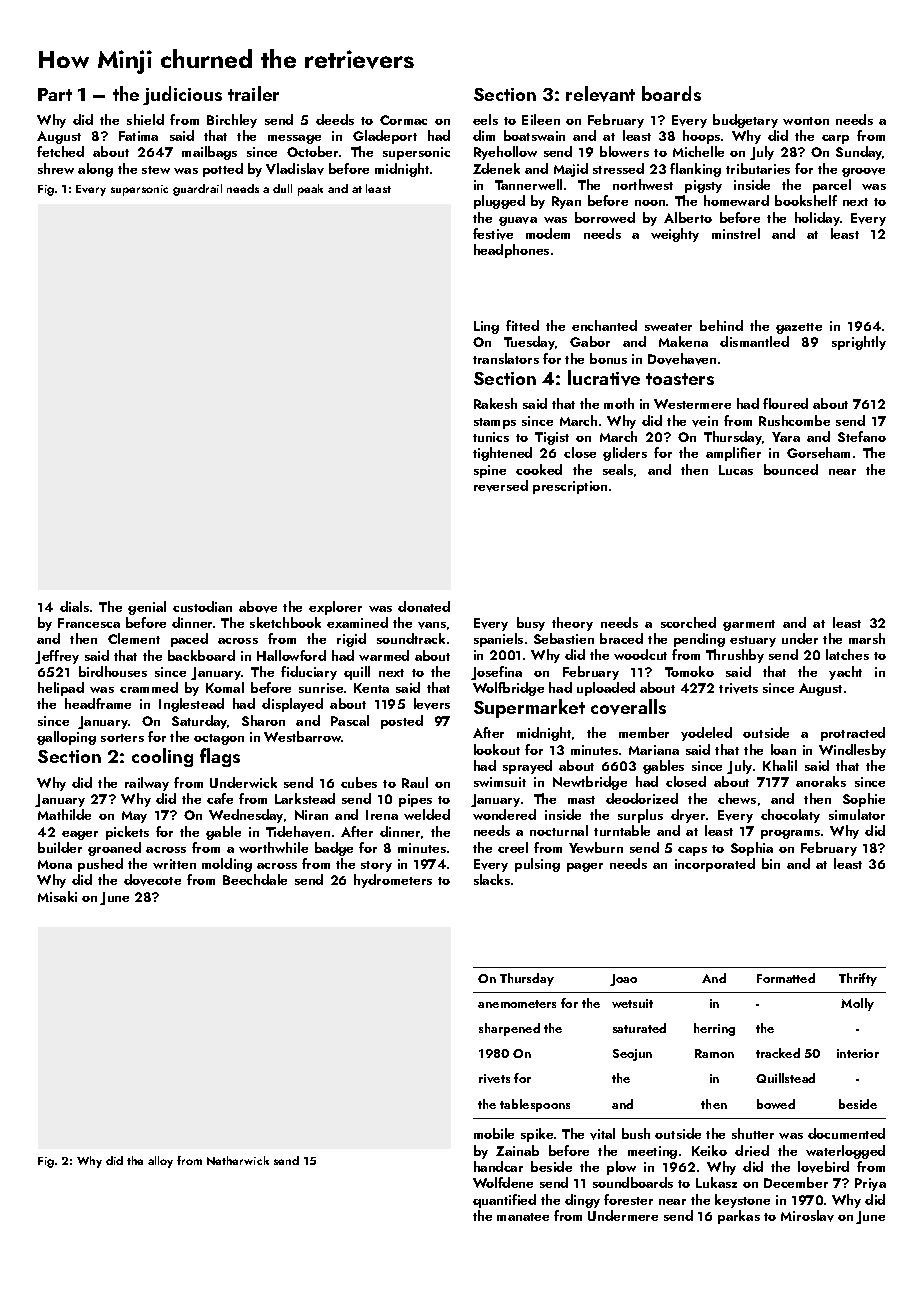 This page has height=1308, width=924. Describe the element at coordinates (832, 186) in the page. I see `parcel` at that location.
